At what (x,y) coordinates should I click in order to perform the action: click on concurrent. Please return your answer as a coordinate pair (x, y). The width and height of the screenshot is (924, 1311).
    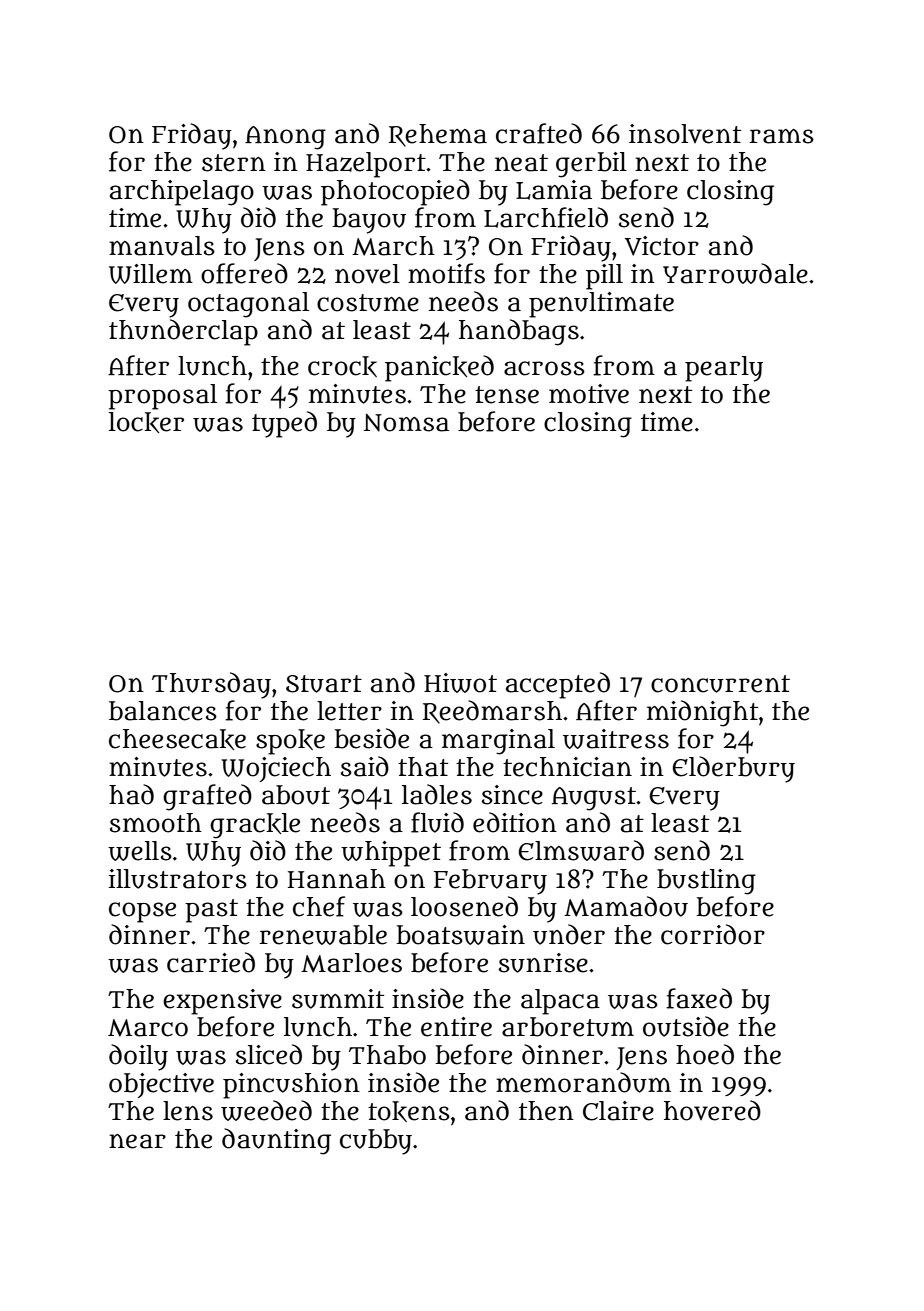
    Looking at the image, I should click on (720, 684).
